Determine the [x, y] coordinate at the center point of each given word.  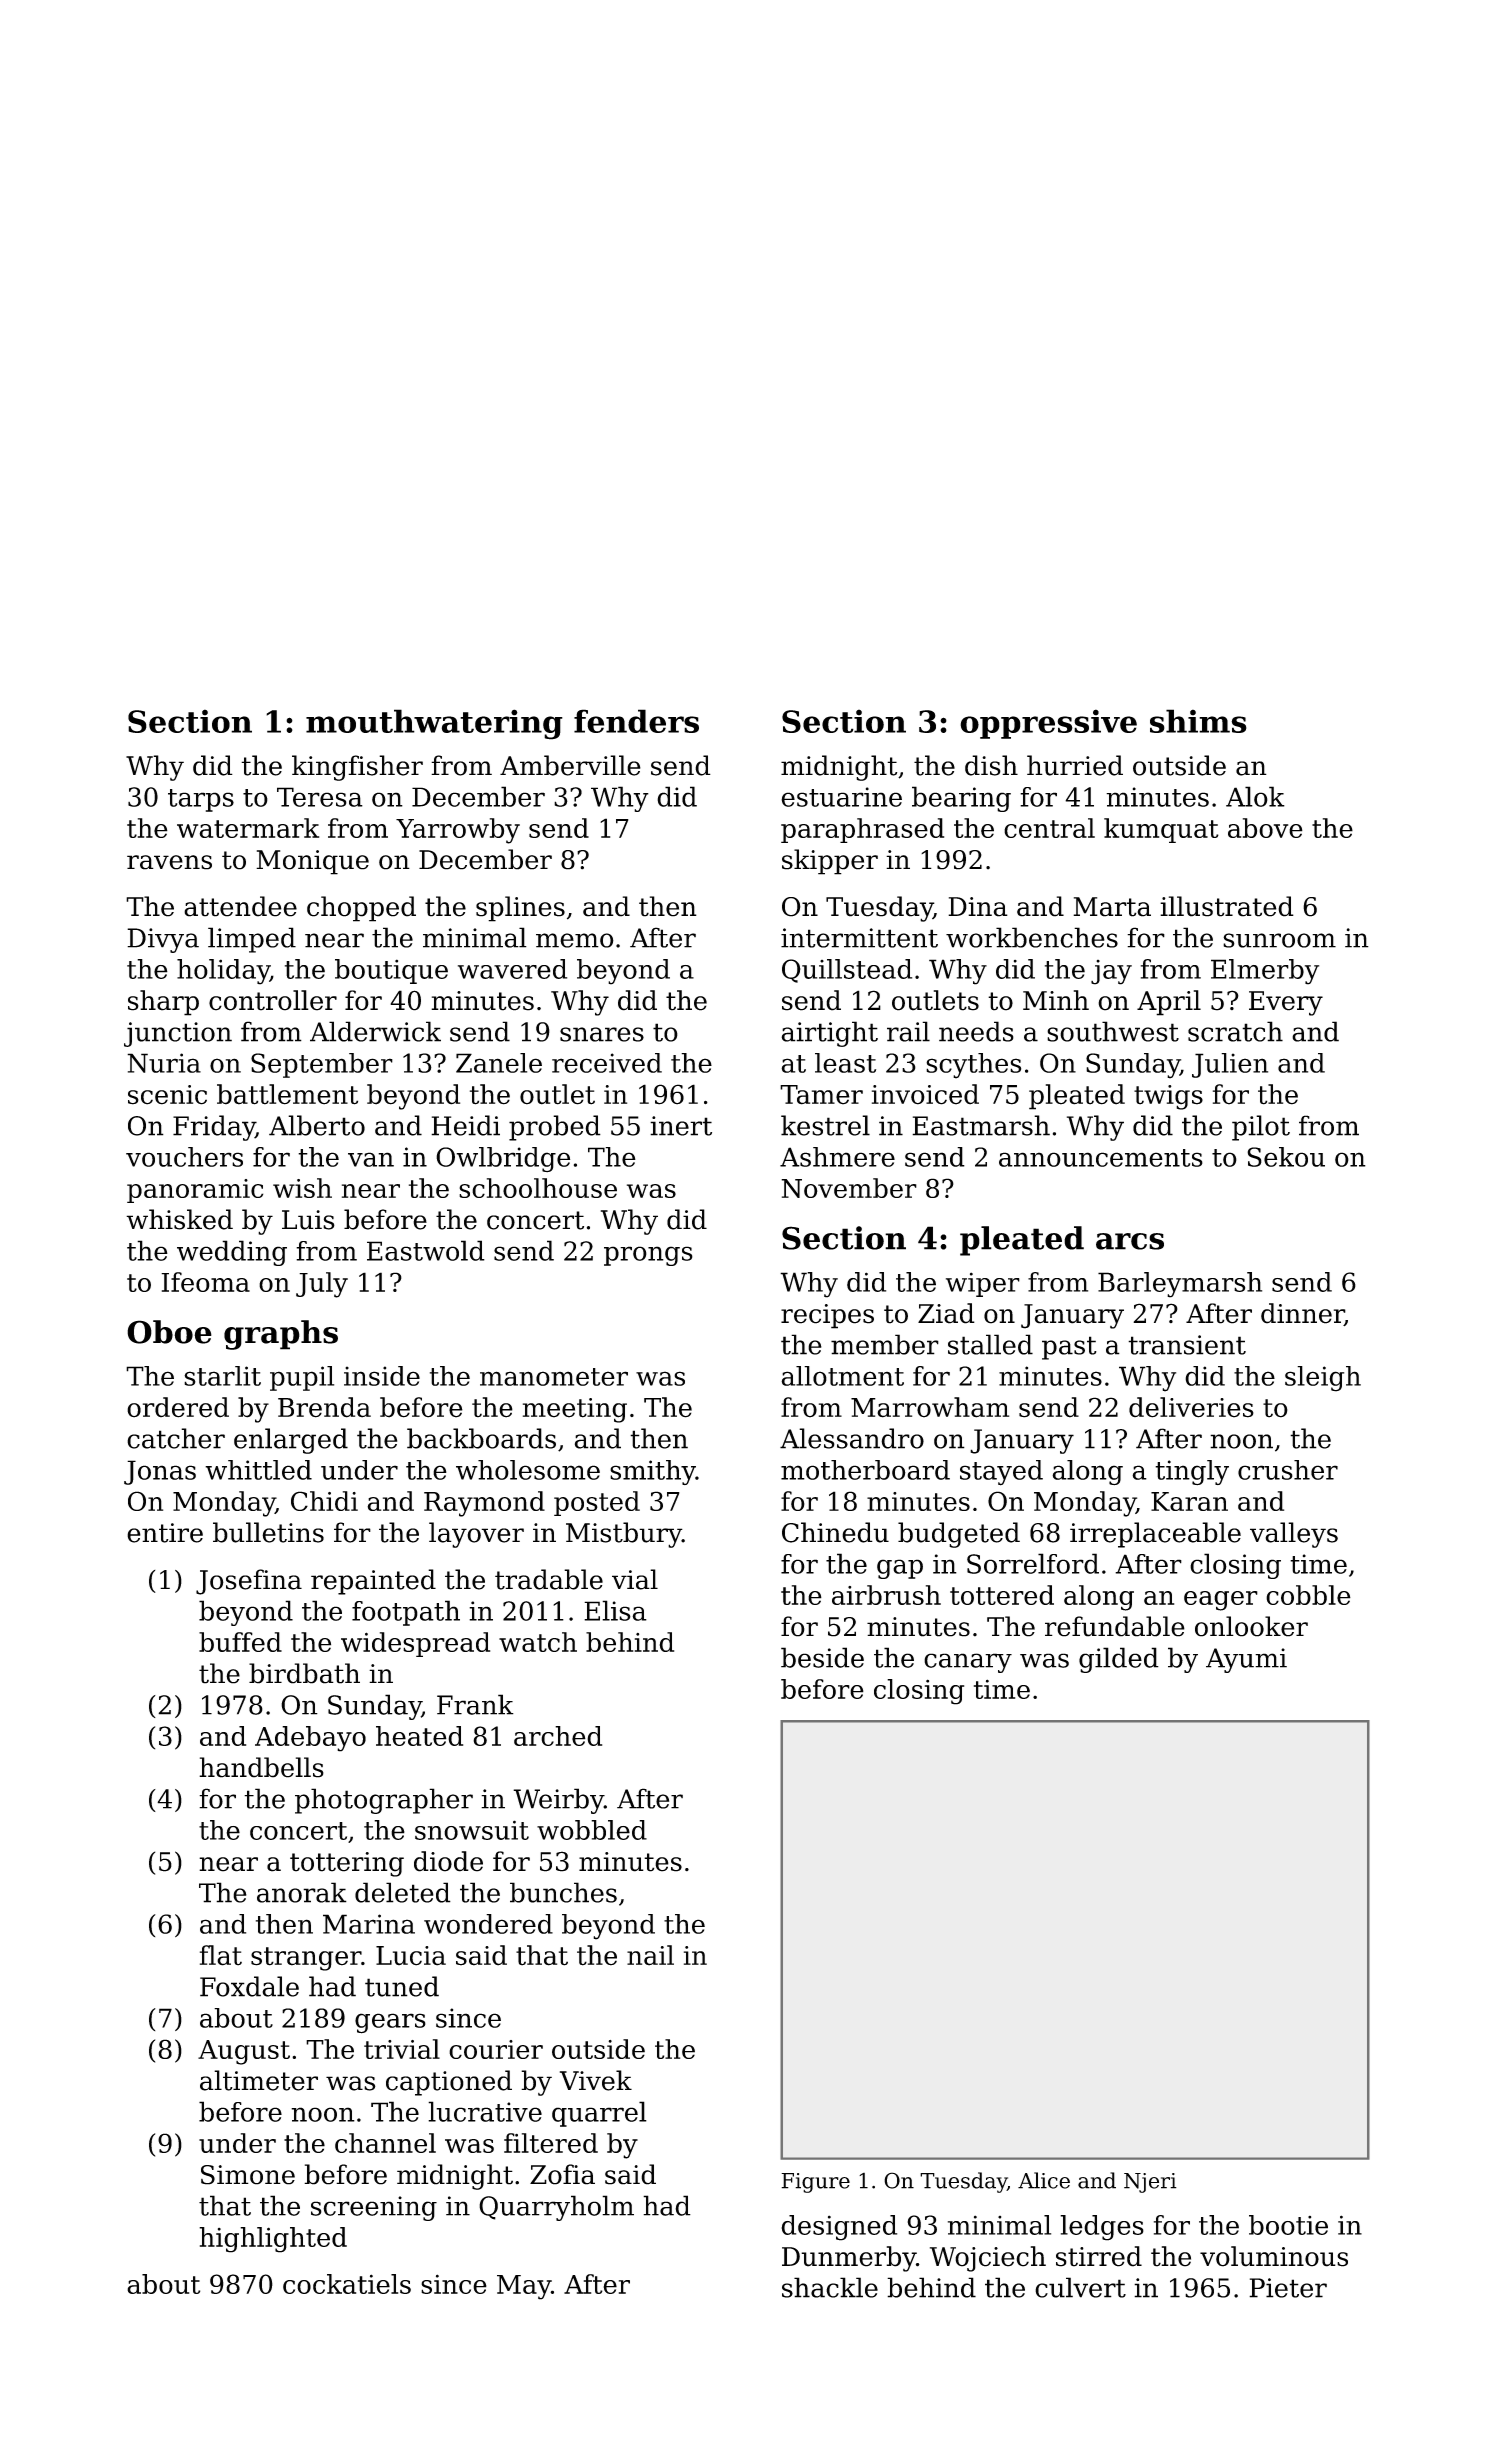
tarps [201, 800]
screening [374, 2208]
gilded [1119, 1660]
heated [419, 1736]
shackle [830, 2287]
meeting [575, 1410]
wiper [983, 1284]
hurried [1075, 765]
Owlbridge [503, 1159]
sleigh [1323, 1379]
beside [822, 1657]
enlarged [291, 1441]
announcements [1101, 1158]
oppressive [1048, 724]
